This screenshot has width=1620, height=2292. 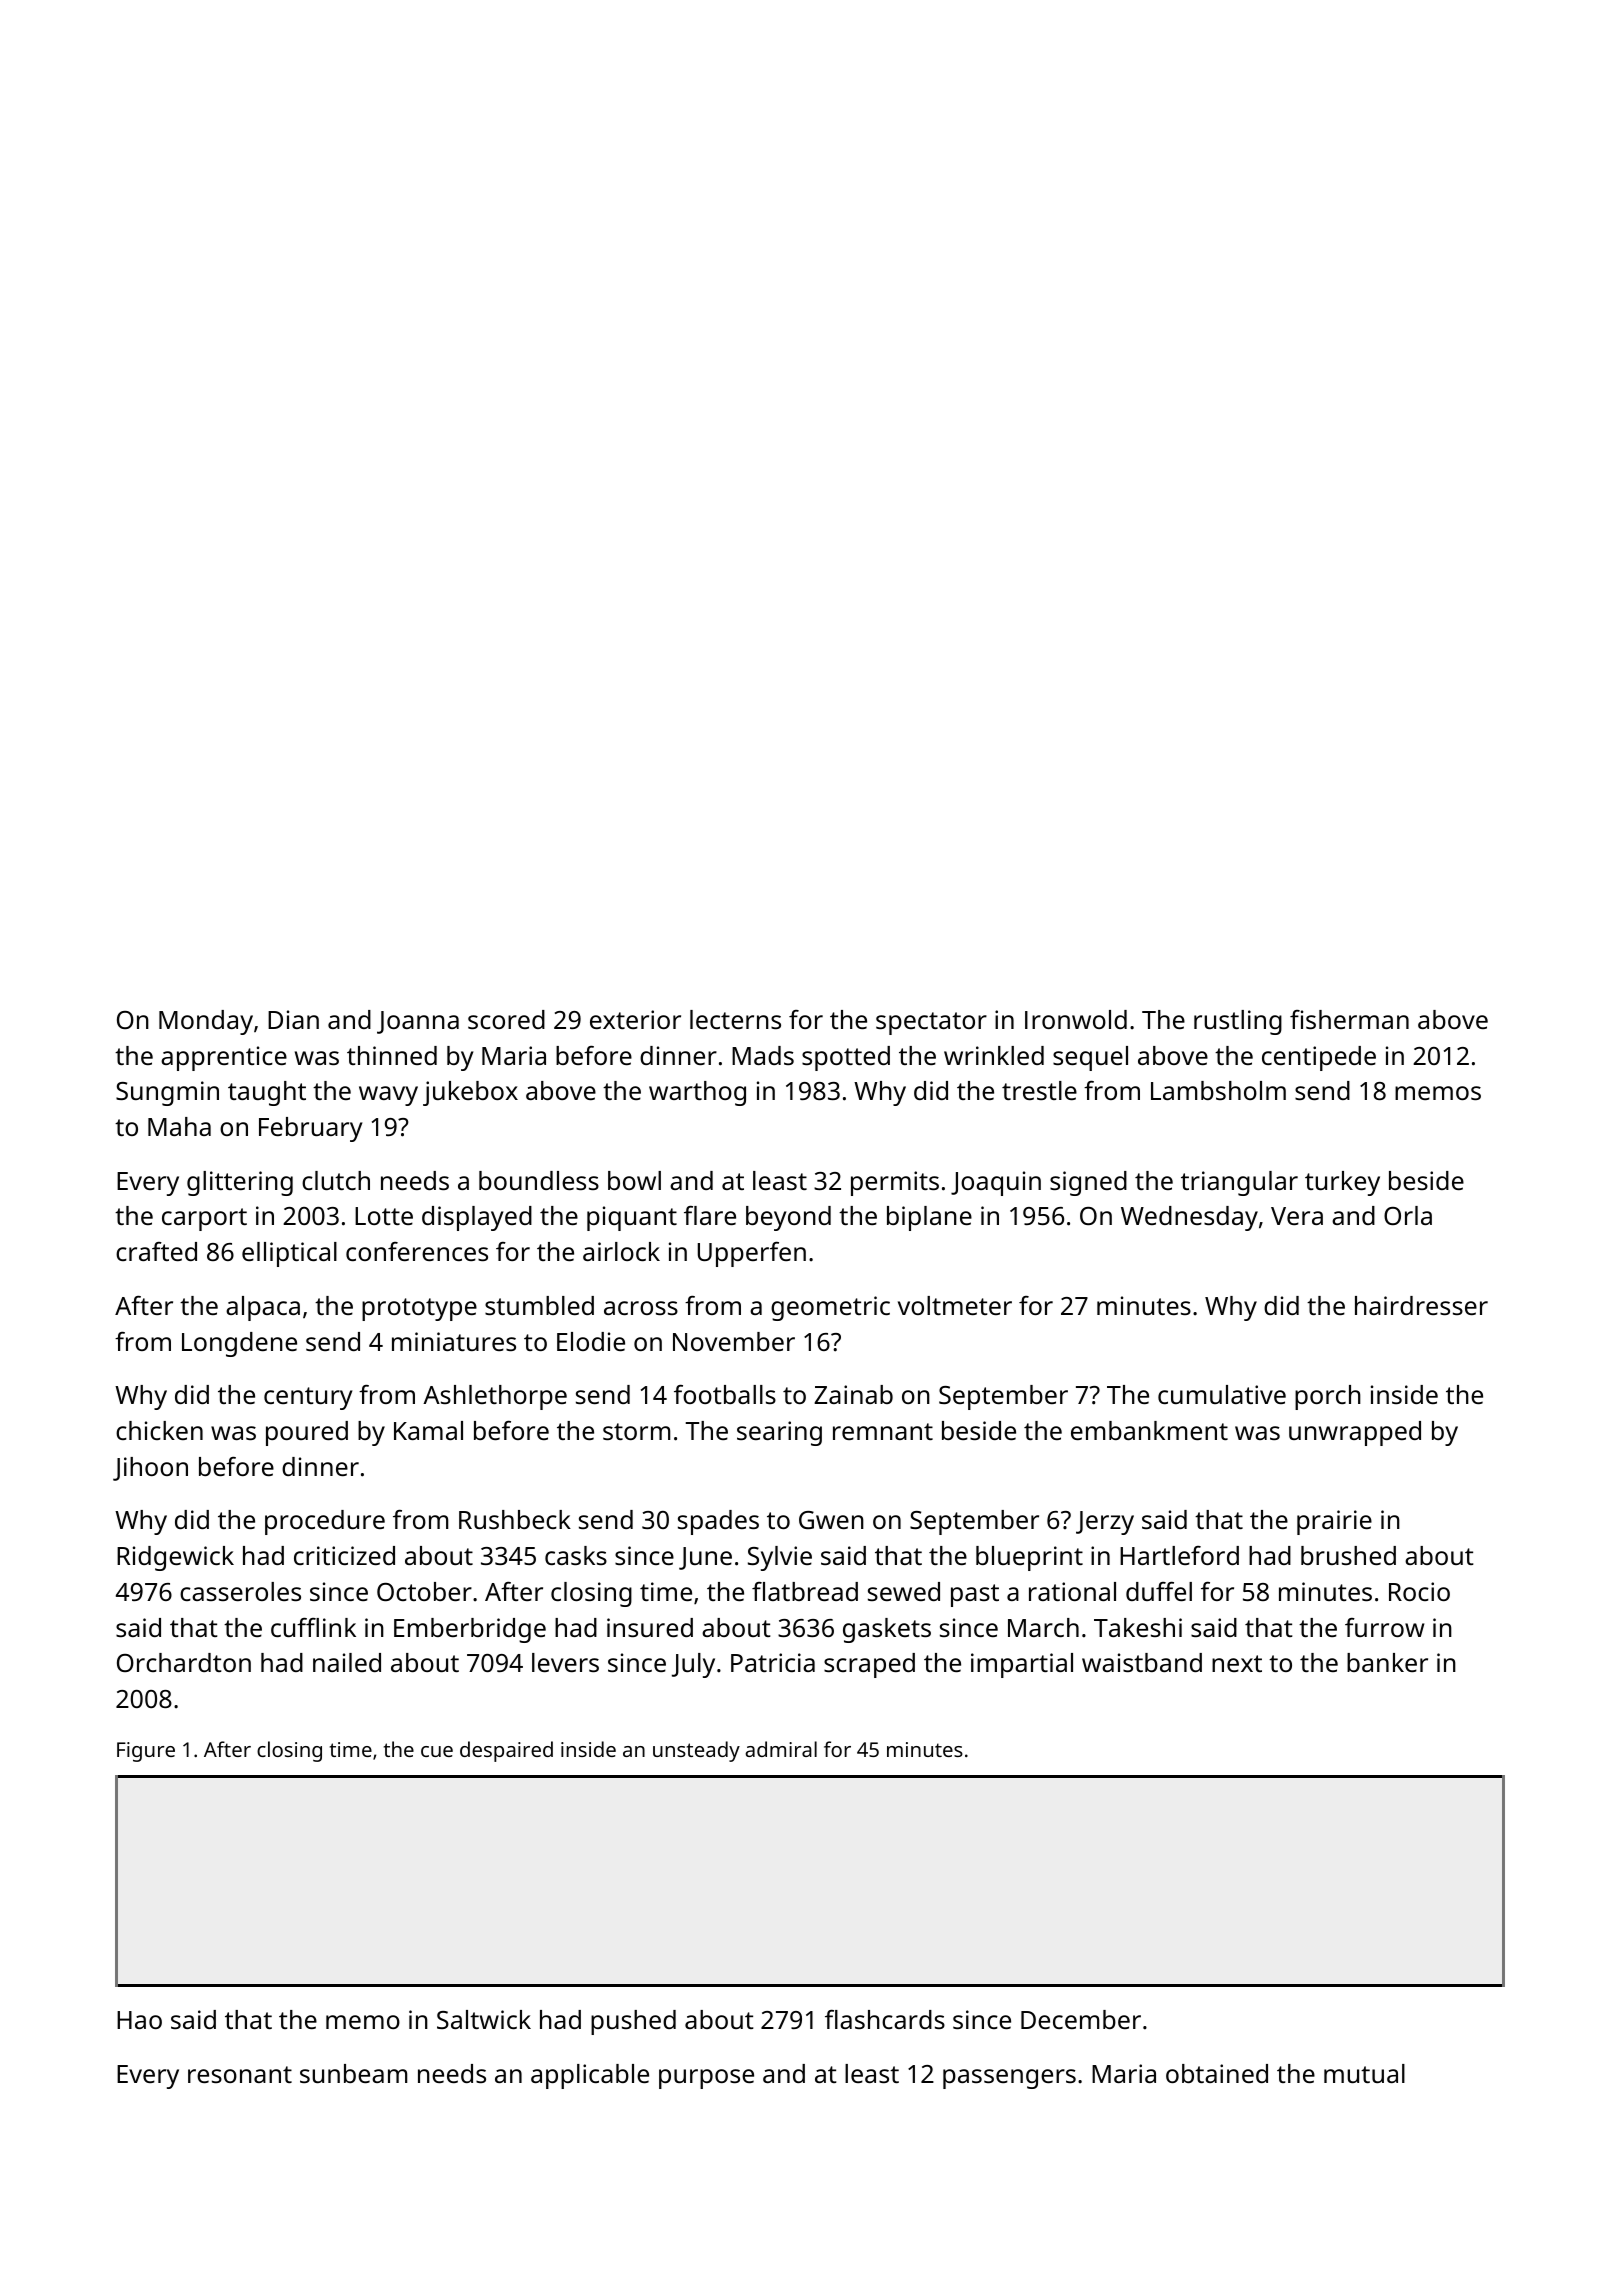 What do you see at coordinates (1342, 1183) in the screenshot?
I see `turkey` at bounding box center [1342, 1183].
